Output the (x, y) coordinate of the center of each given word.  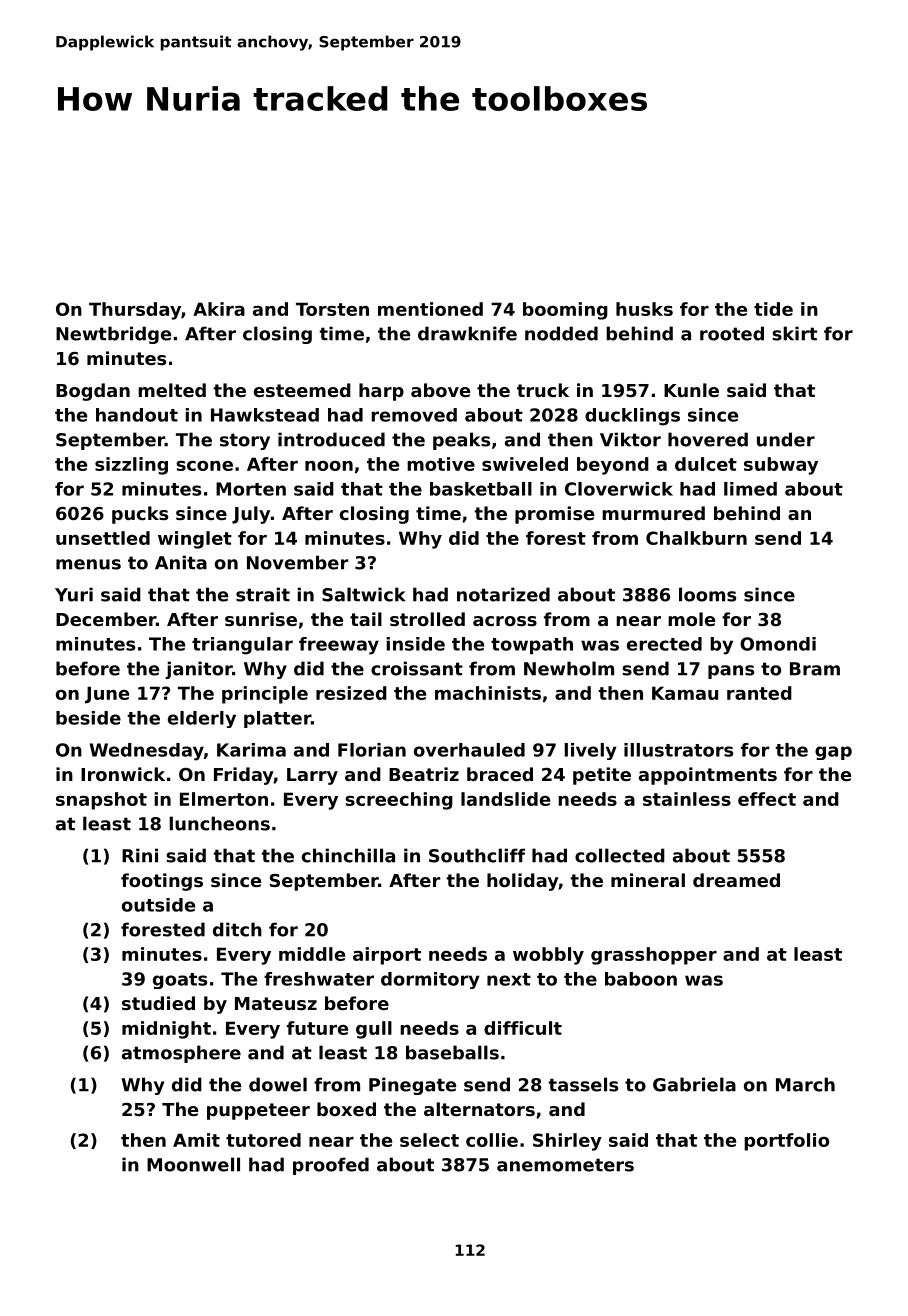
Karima (251, 750)
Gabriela (694, 1084)
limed (750, 489)
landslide (505, 799)
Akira (219, 309)
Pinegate (412, 1086)
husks (644, 309)
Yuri (74, 594)
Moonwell (193, 1164)
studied (158, 1003)
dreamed (736, 880)
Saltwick (364, 594)
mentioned (430, 309)
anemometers (565, 1165)
